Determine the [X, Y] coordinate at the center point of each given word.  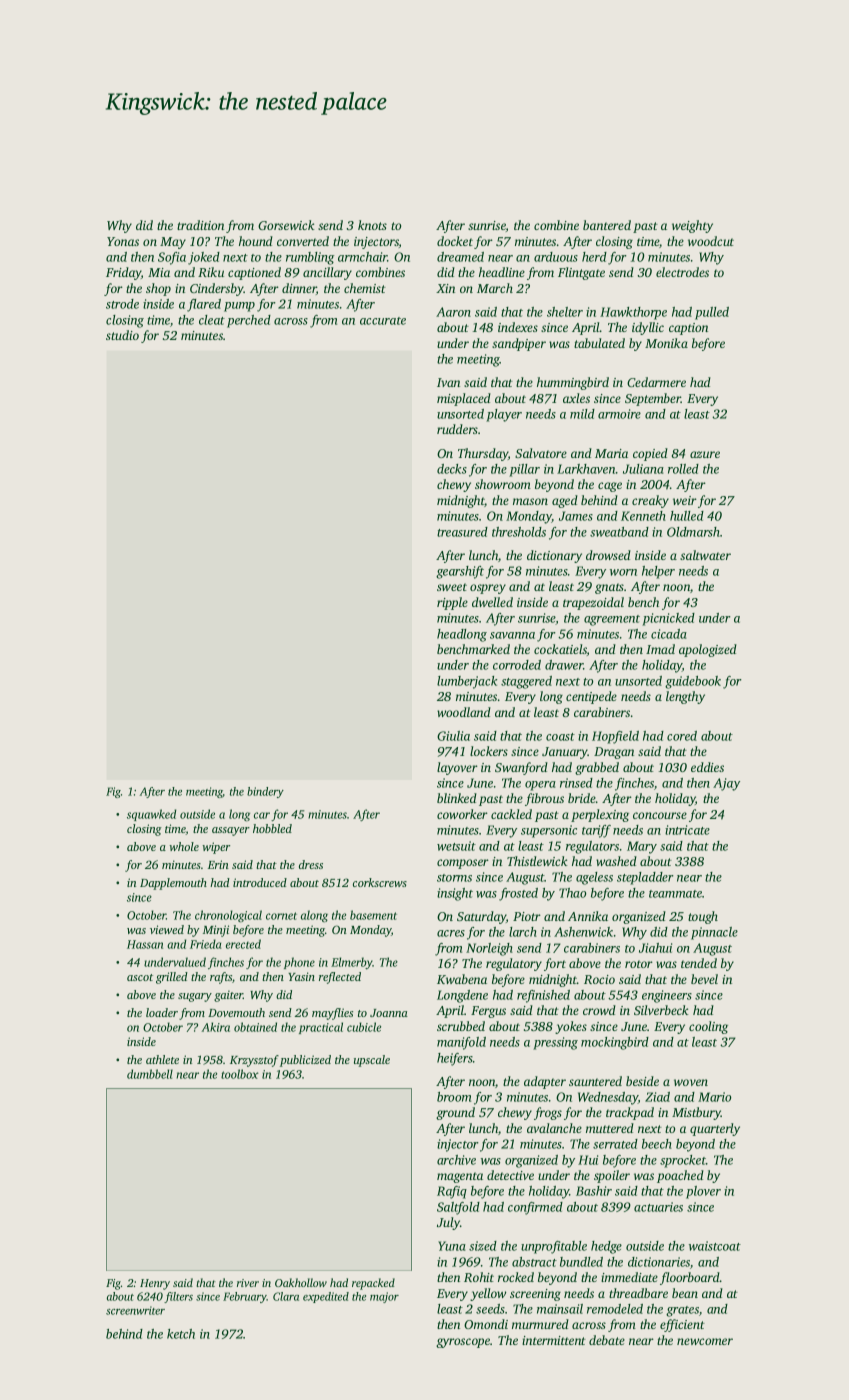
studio [122, 335]
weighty [692, 226]
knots [372, 225]
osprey [488, 589]
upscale [372, 1061]
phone [299, 963]
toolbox [240, 1074]
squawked [151, 815]
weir [685, 500]
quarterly [715, 1129]
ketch [181, 1334]
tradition [200, 225]
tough [703, 917]
